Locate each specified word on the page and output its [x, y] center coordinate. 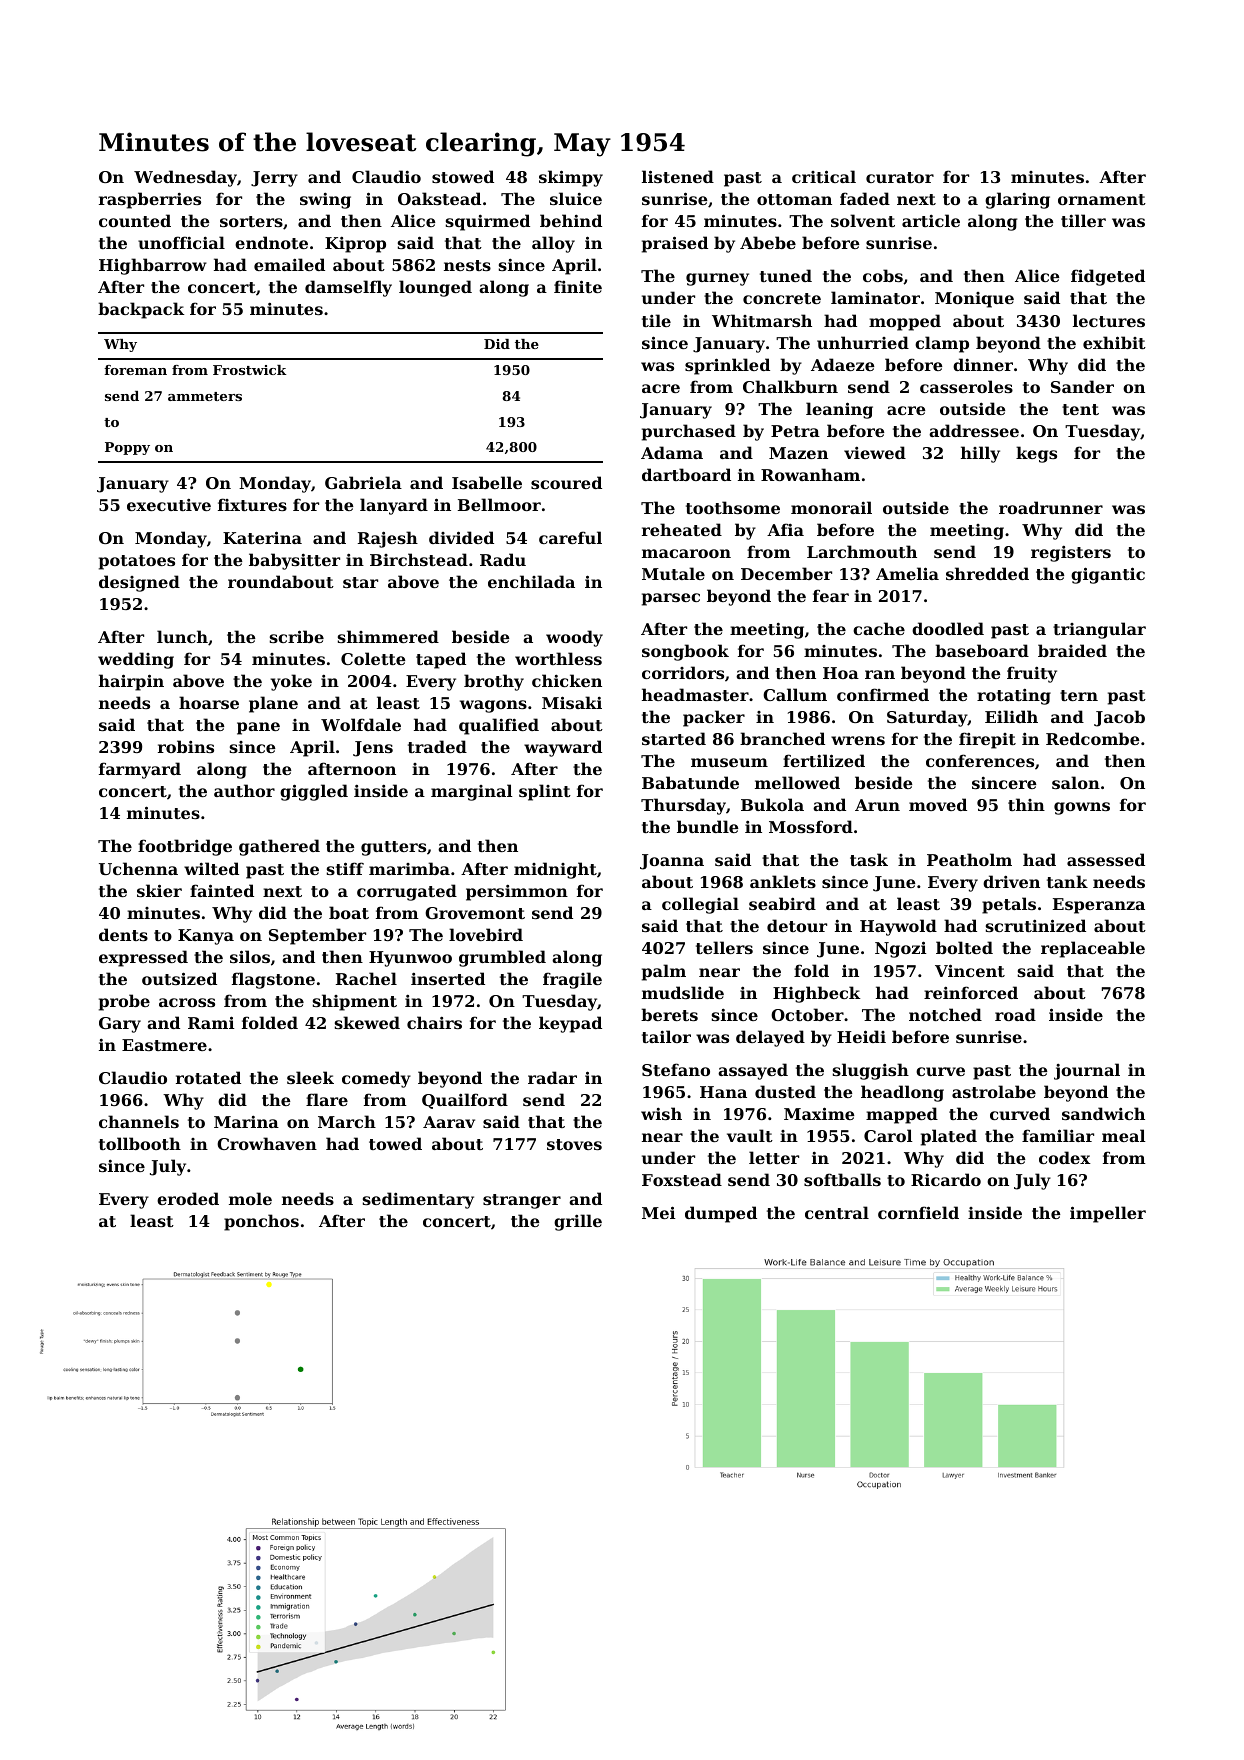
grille [578, 1222]
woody [574, 638]
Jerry [274, 179]
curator [900, 177]
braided [1072, 650]
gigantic [1108, 575]
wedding [136, 660]
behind [571, 220]
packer [714, 718]
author [244, 790]
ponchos [261, 1222]
